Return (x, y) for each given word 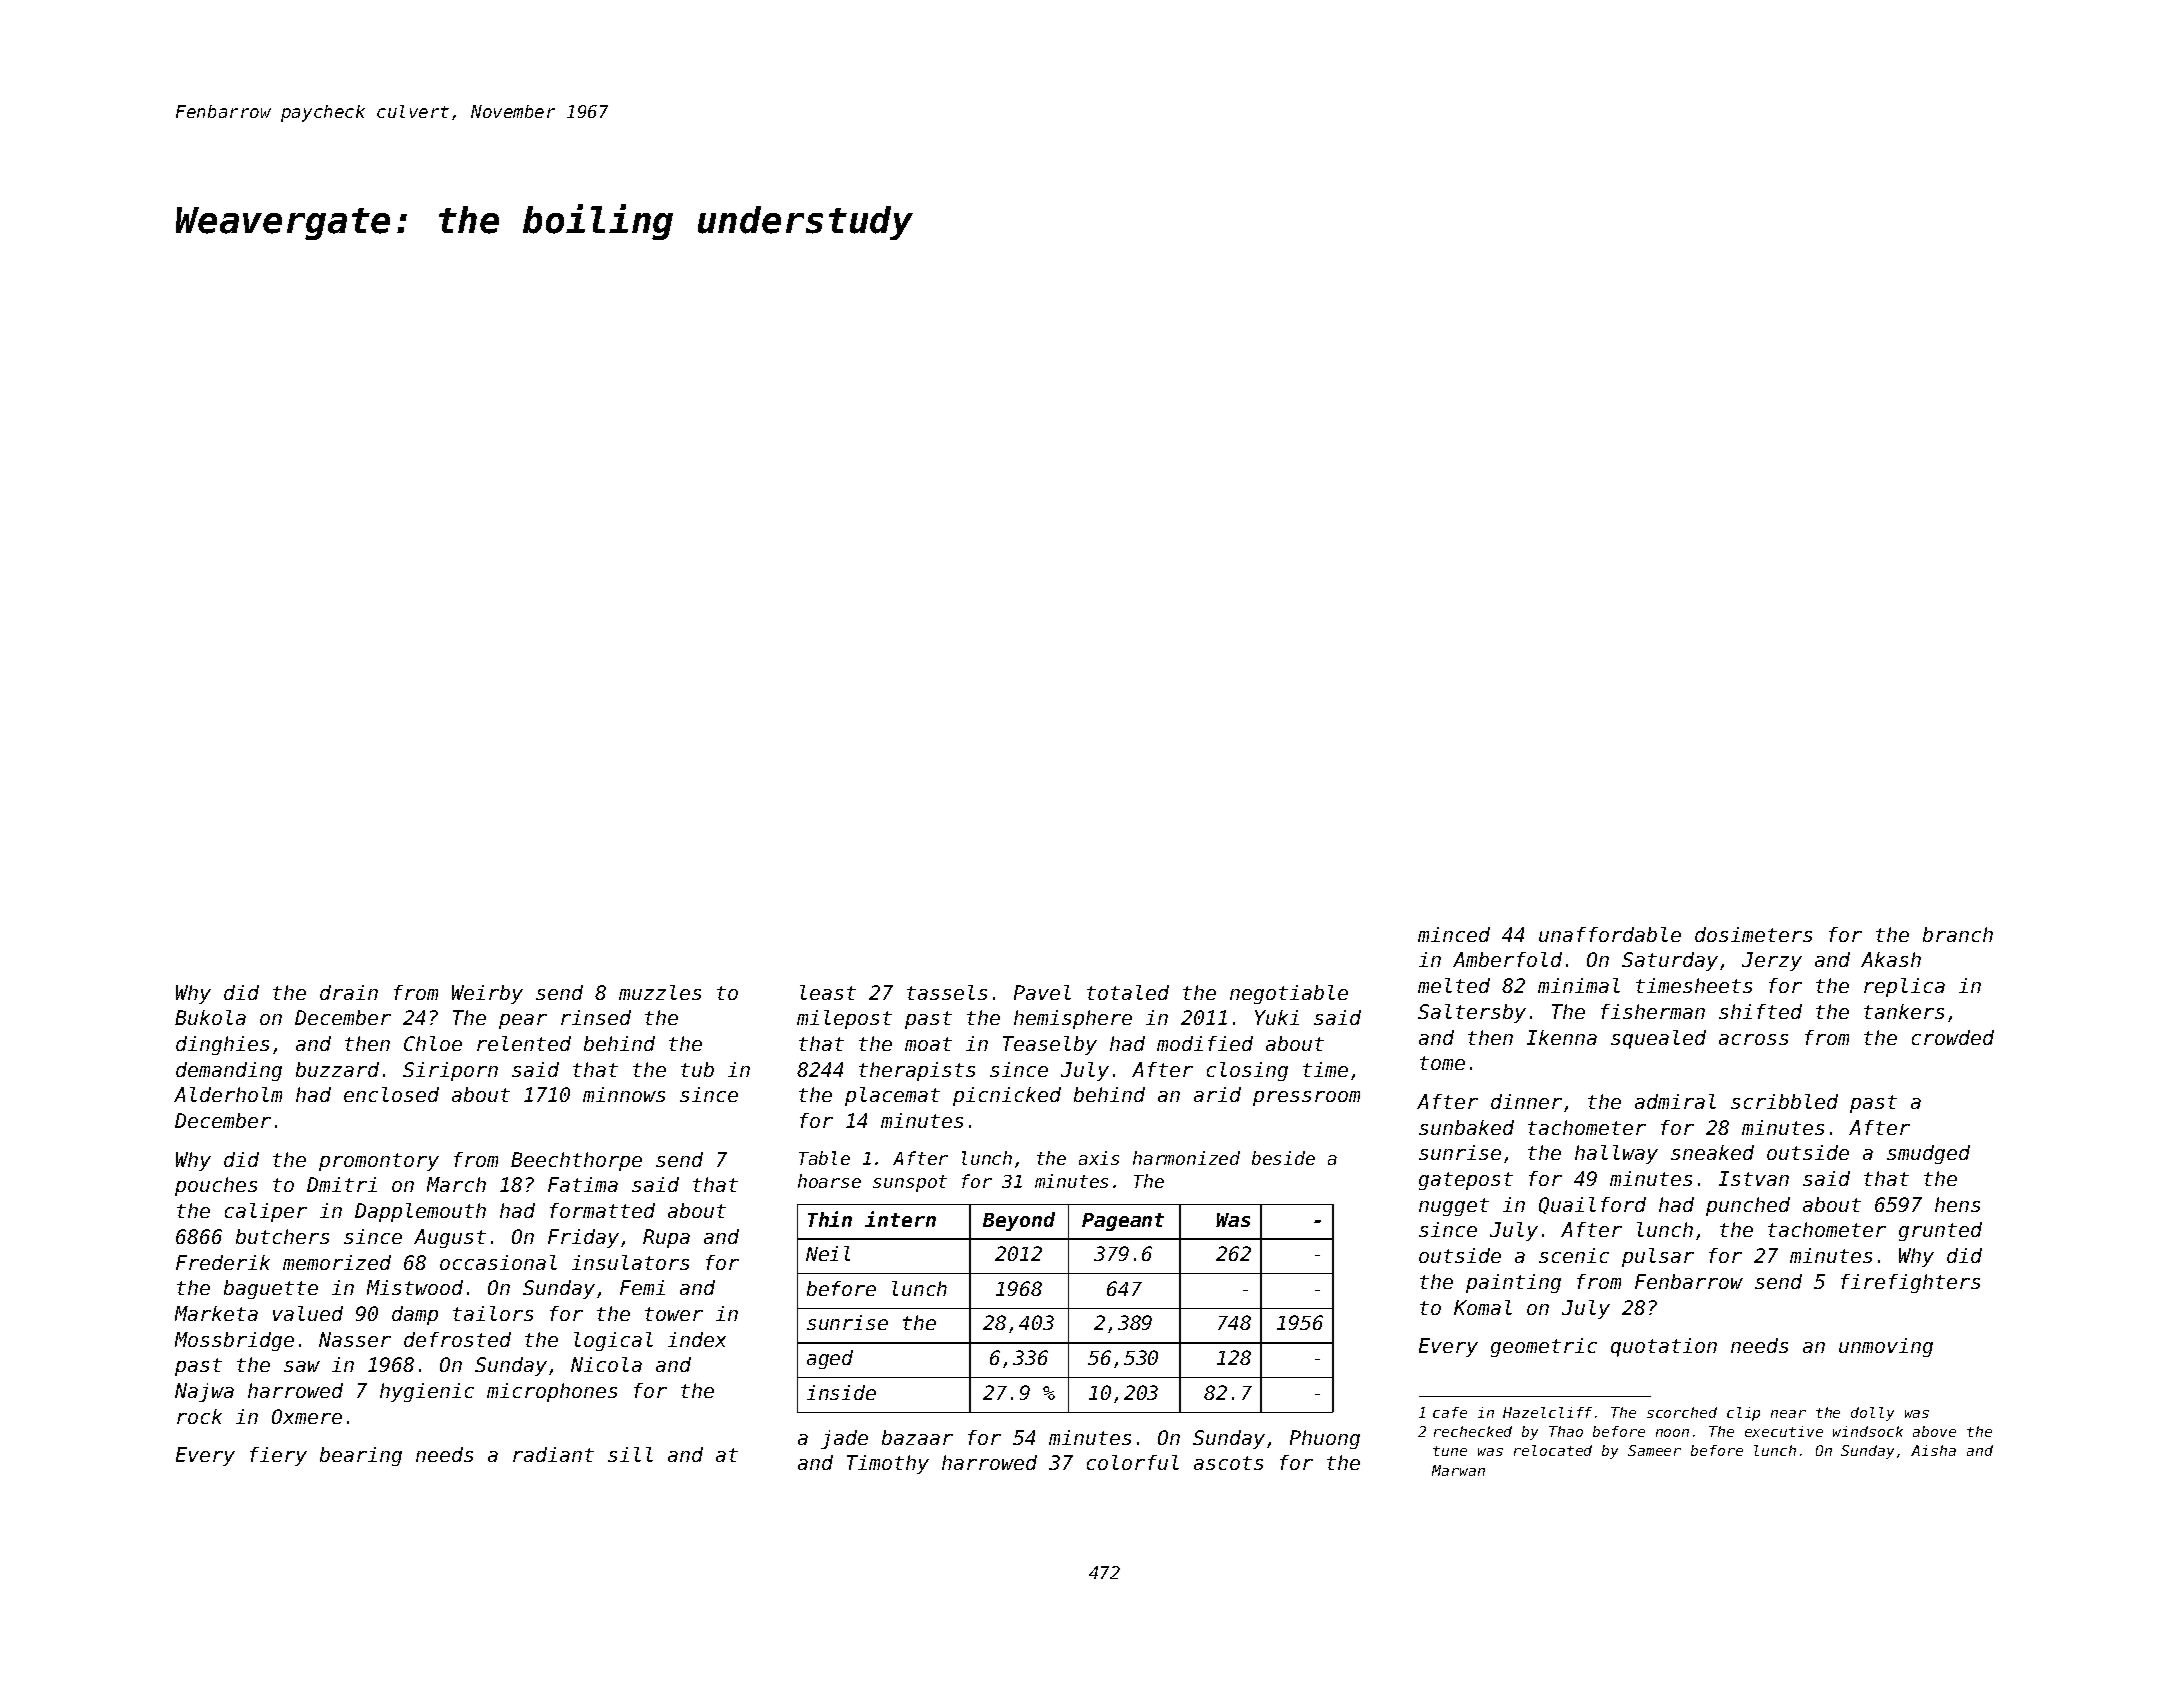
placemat (892, 1096)
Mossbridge (234, 1341)
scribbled (1784, 1101)
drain (349, 992)
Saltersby (1472, 1013)
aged (830, 1359)
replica (1904, 987)
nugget (1454, 1207)
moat (928, 1044)
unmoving (1886, 1347)
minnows (624, 1094)
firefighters (1910, 1283)
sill (630, 1454)
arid (1217, 1094)
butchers (282, 1236)
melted (1454, 985)
